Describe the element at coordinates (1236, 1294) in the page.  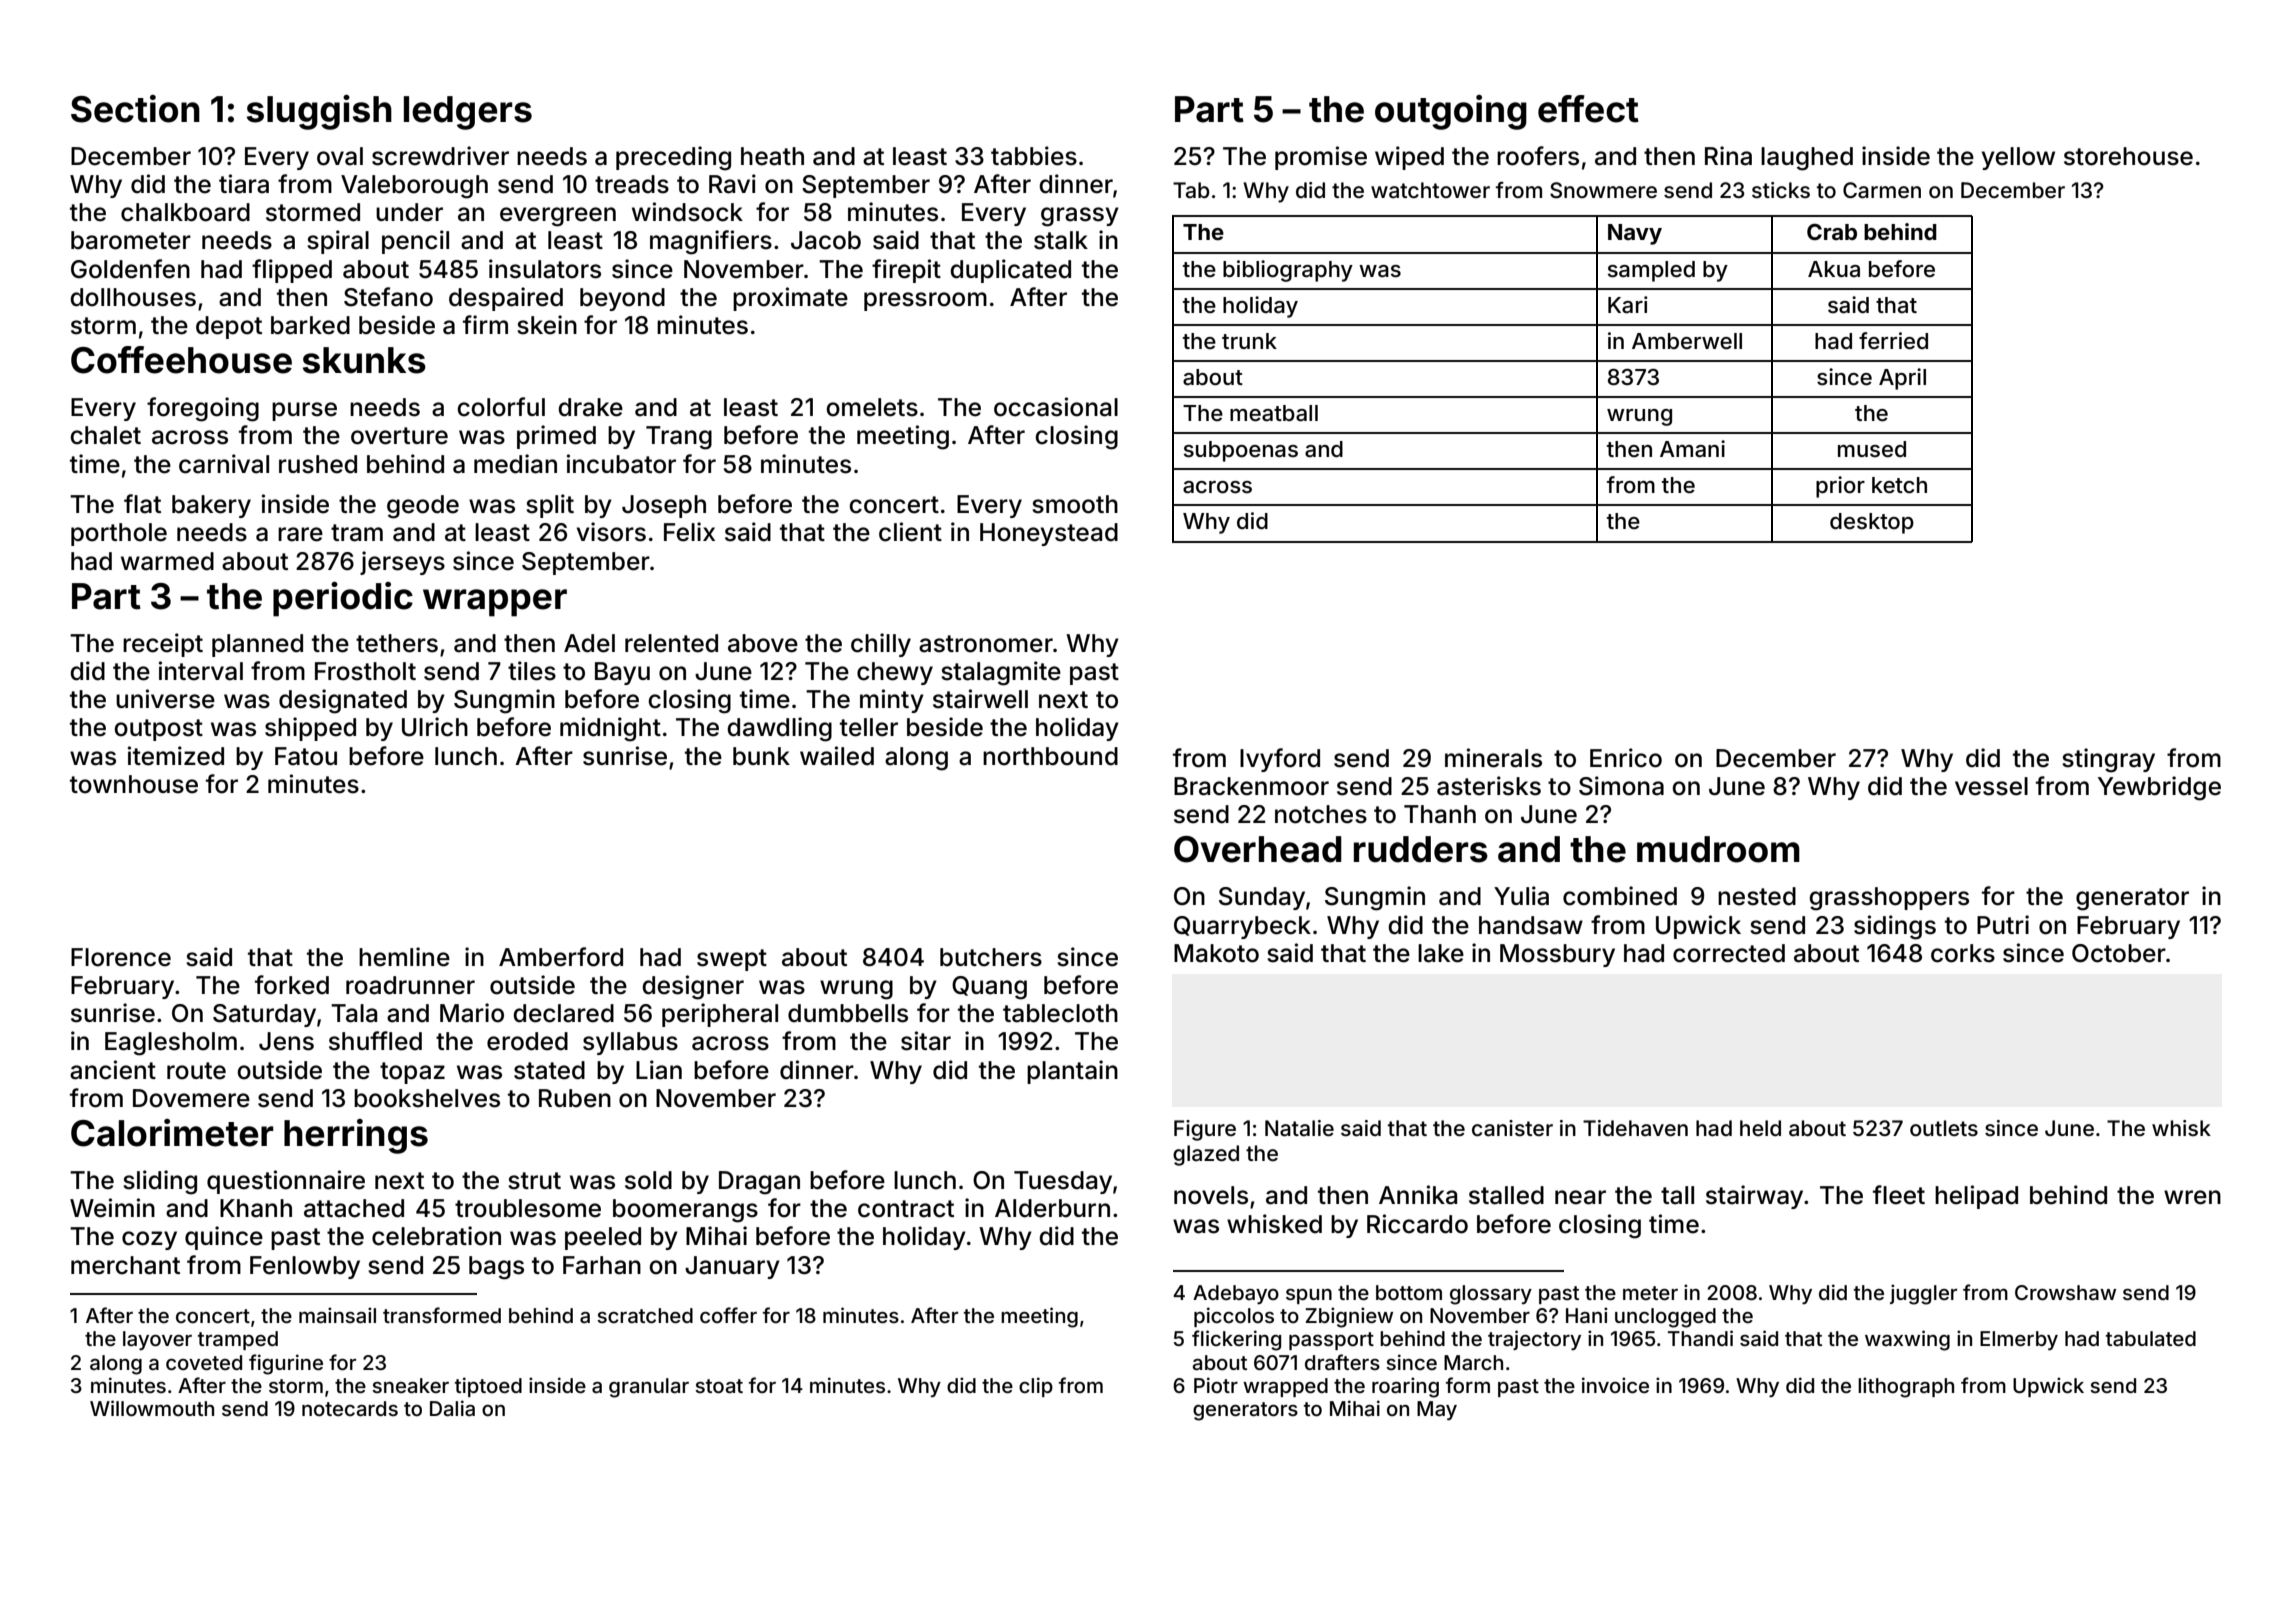
I see `Adebayo` at that location.
